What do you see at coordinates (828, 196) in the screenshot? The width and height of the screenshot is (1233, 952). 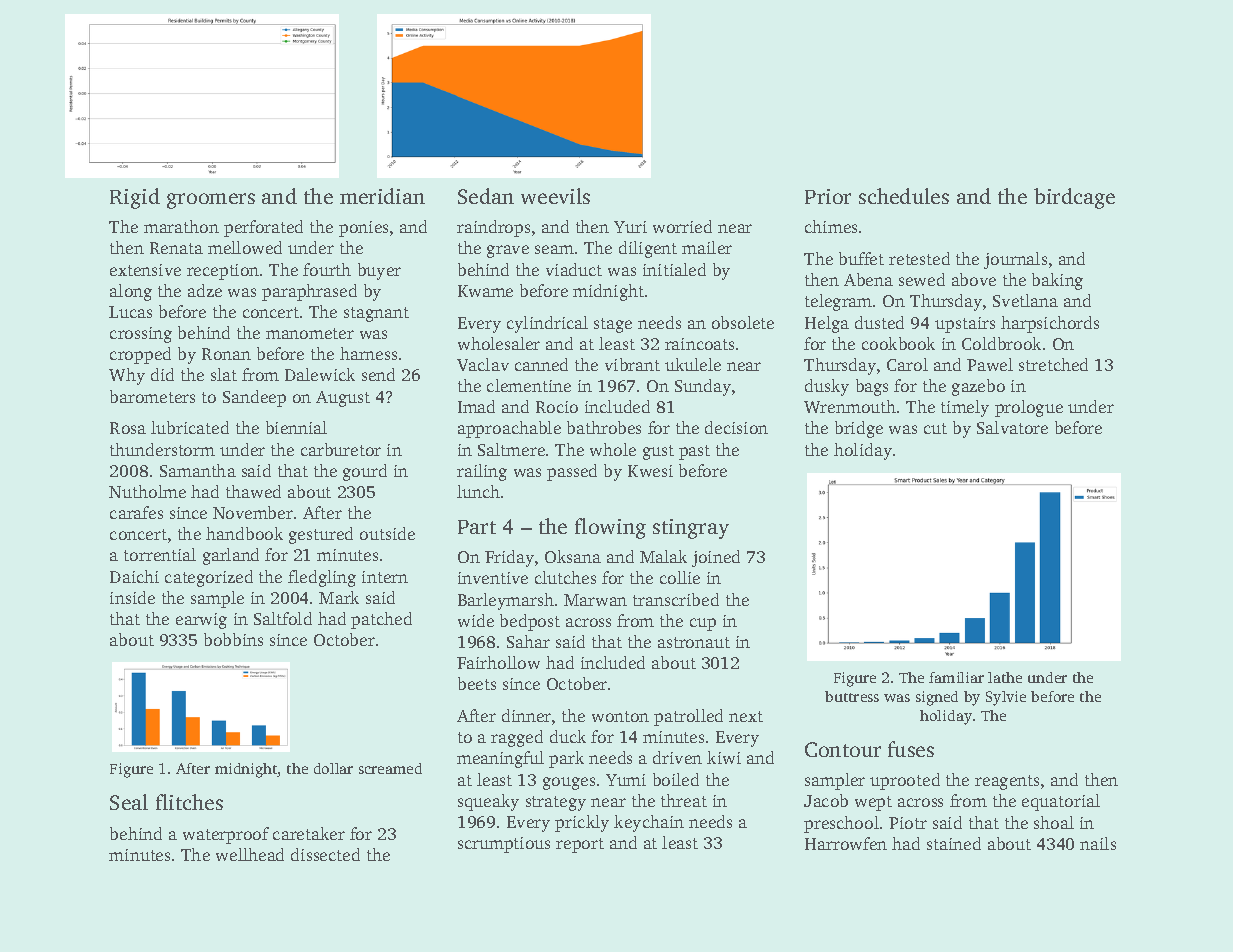 I see `Prior` at bounding box center [828, 196].
